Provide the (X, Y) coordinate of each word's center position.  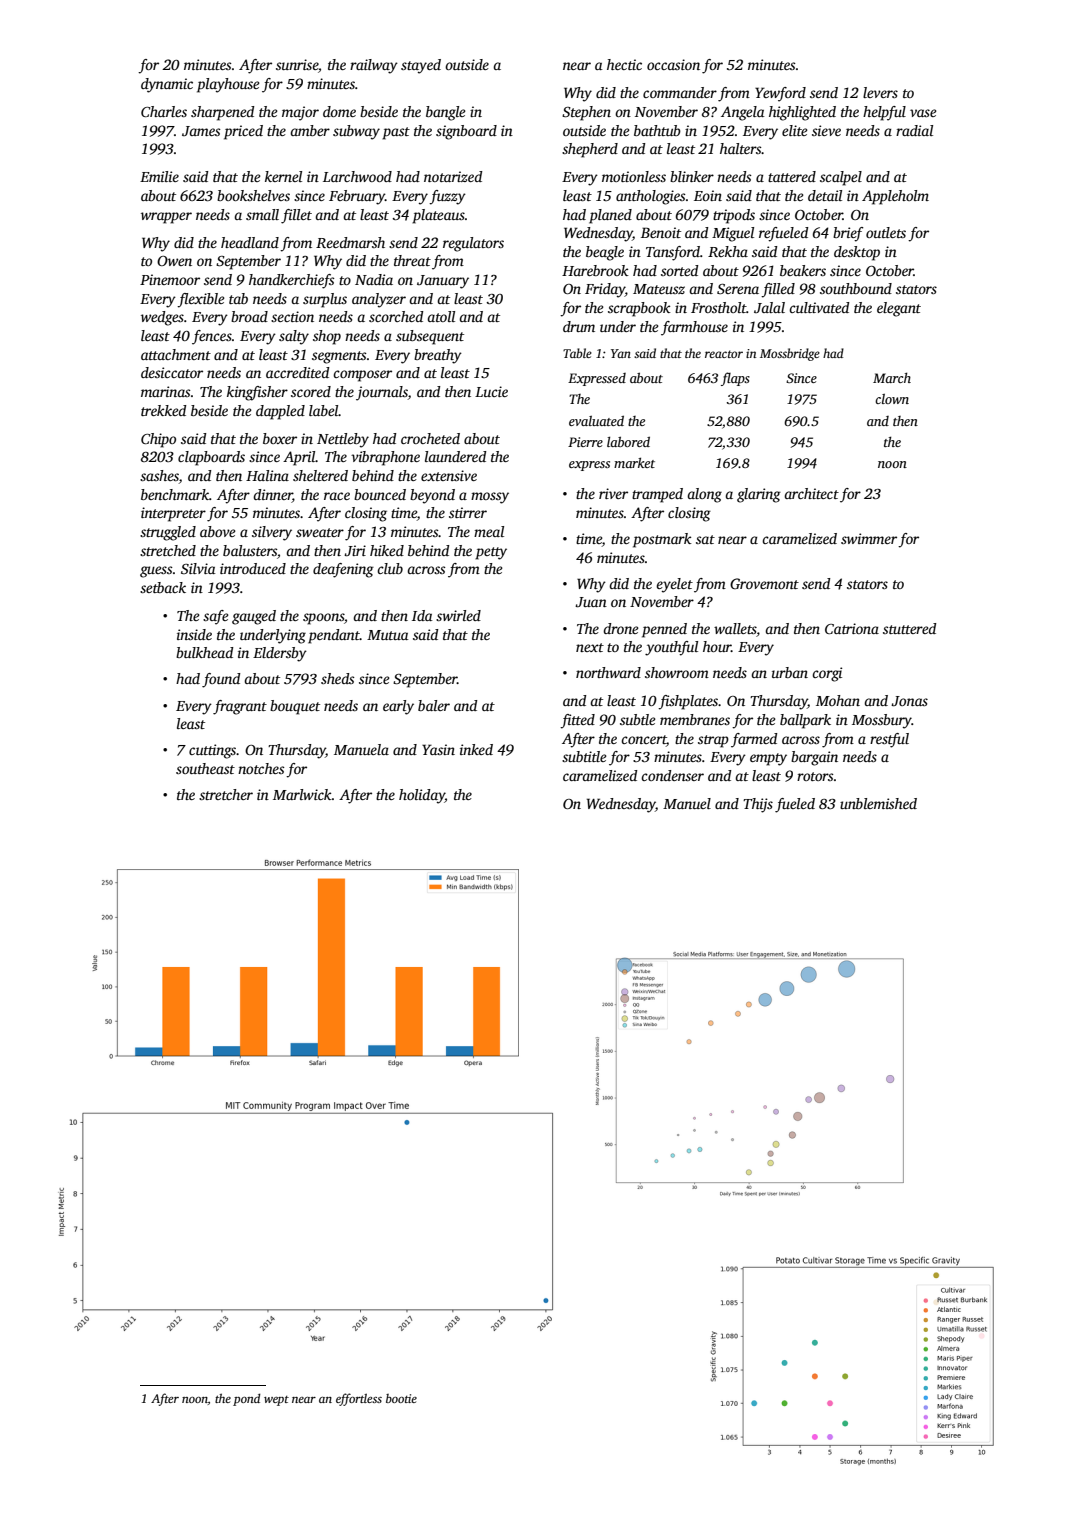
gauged (254, 617)
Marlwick (302, 794)
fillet (296, 216)
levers (880, 92)
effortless (359, 1399)
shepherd (590, 150)
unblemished (878, 803)
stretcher (226, 794)
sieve (826, 130)
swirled (458, 615)
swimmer (869, 538)
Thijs (758, 805)
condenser (672, 775)
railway (374, 66)
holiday (422, 796)
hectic (624, 64)
